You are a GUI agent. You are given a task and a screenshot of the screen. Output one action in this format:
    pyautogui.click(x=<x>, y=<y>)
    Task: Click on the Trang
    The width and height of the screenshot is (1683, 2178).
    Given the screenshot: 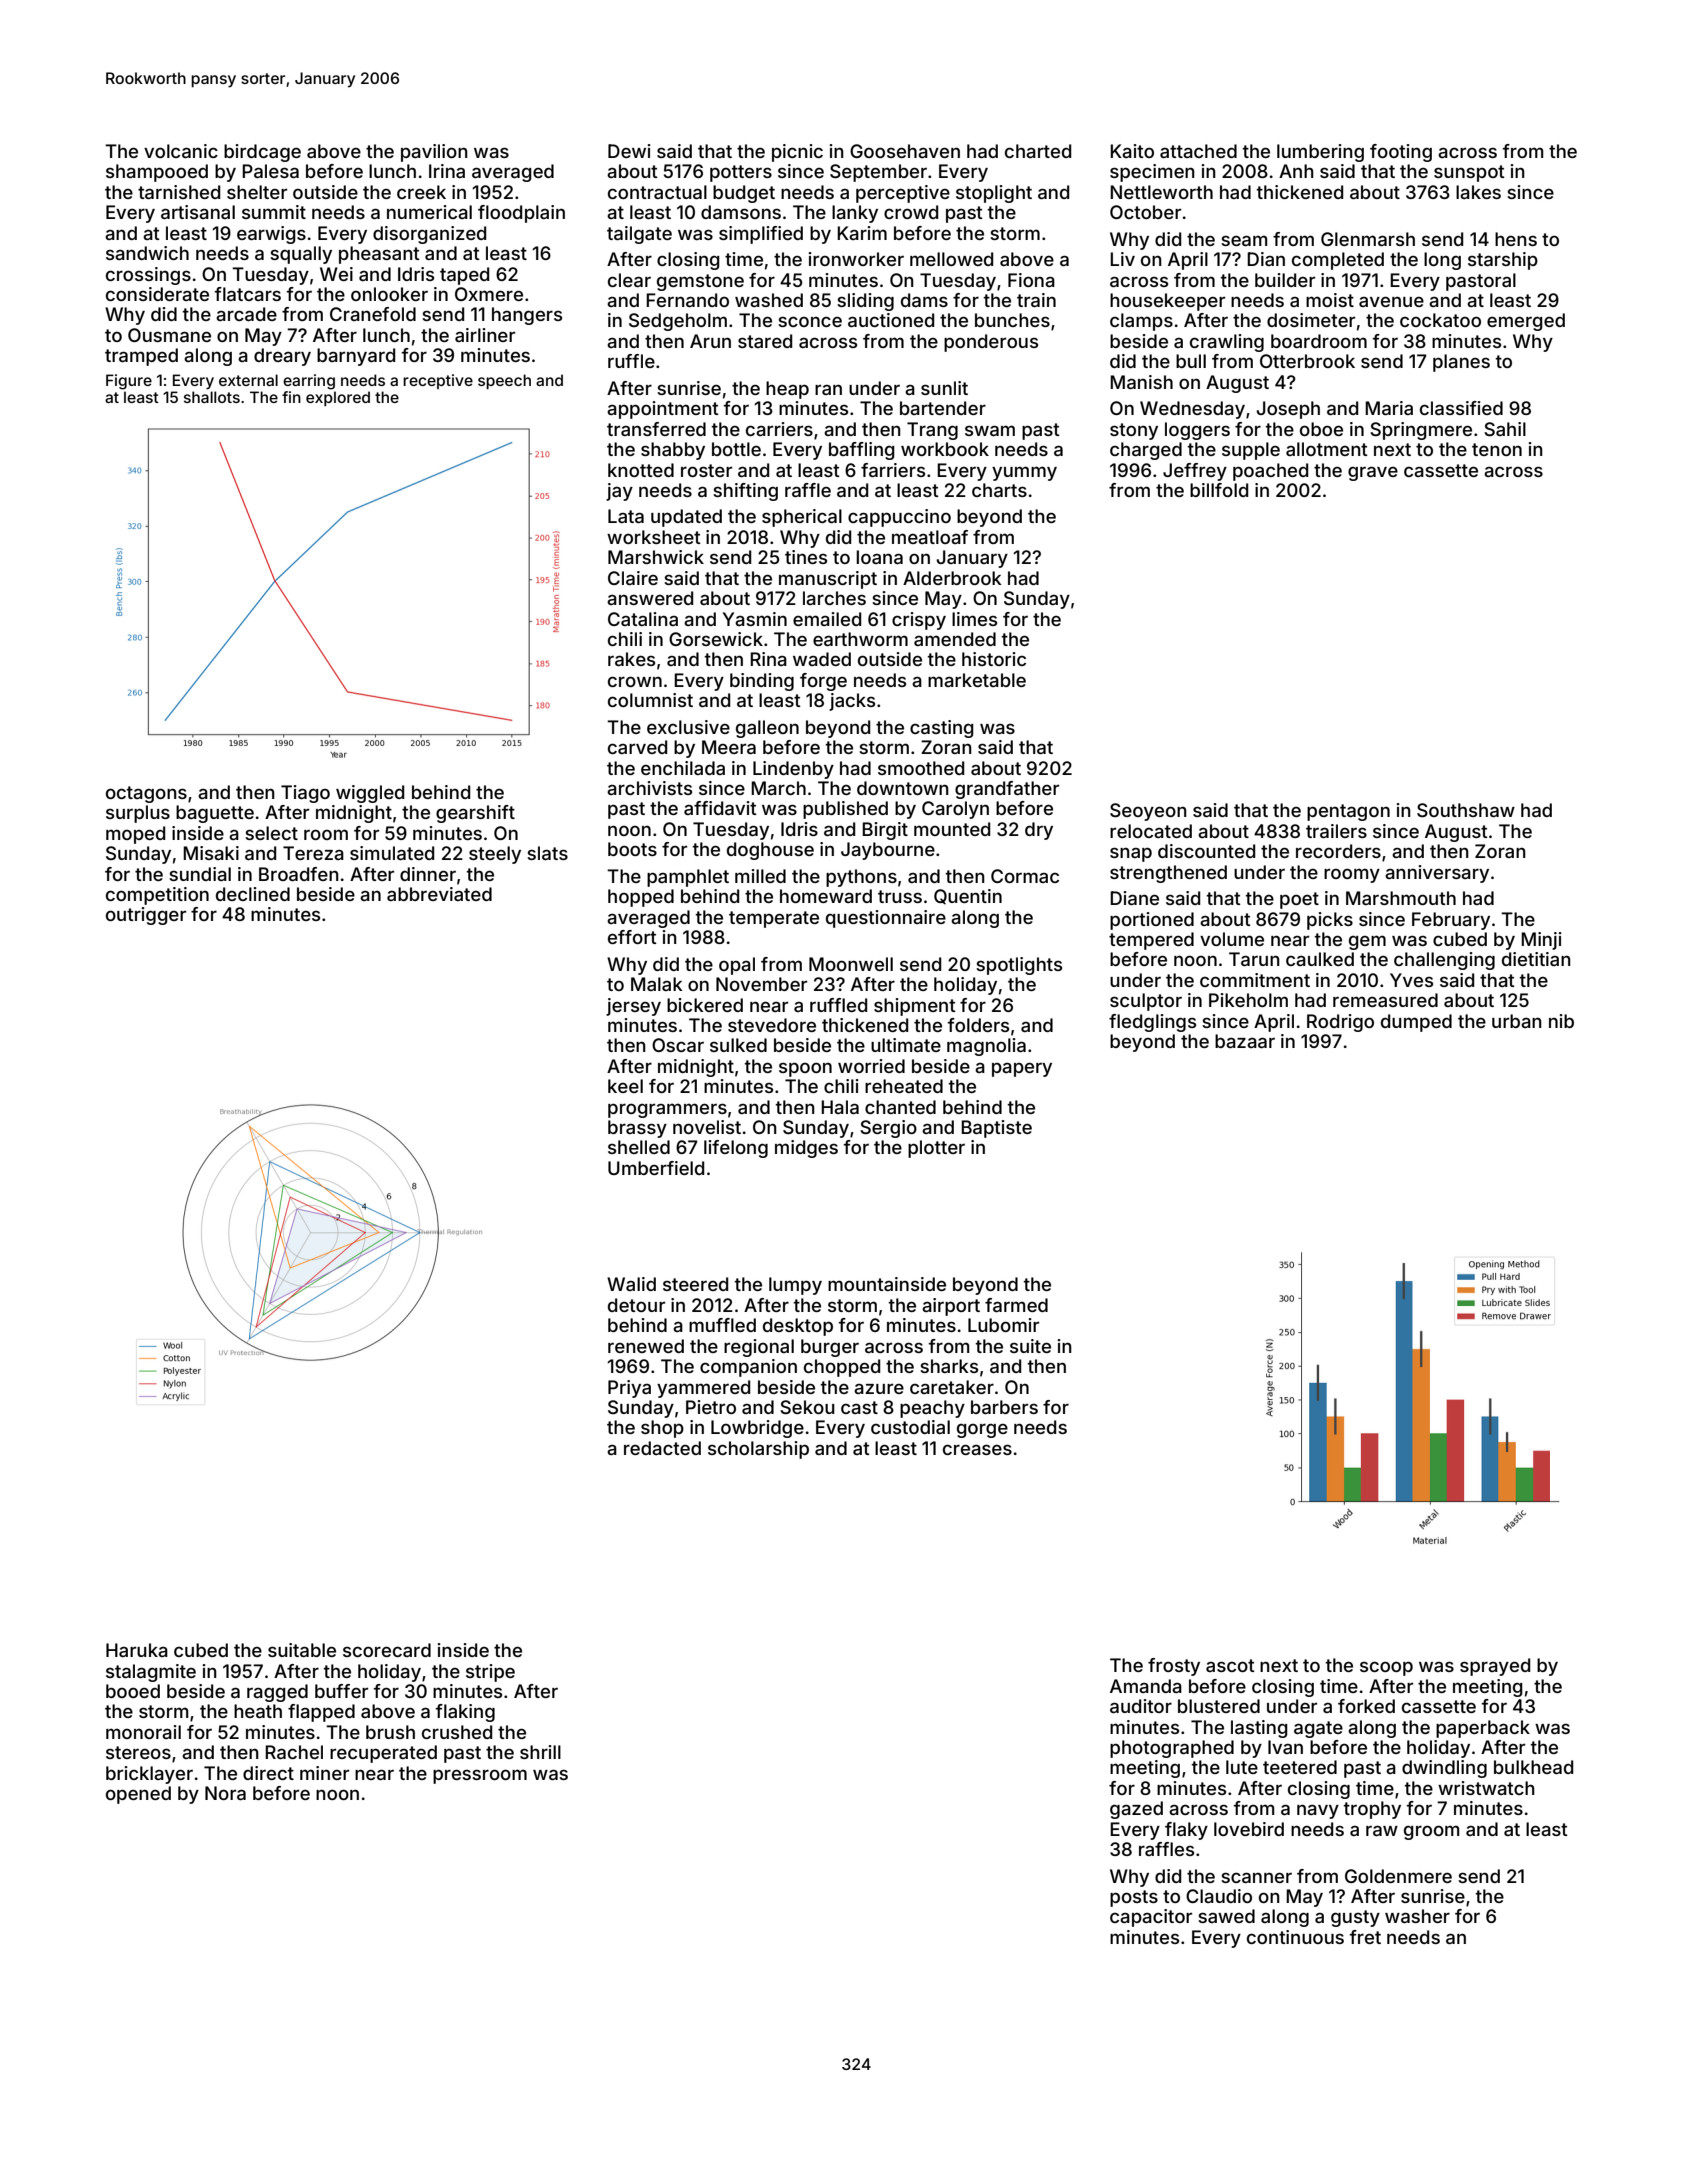 What is the action you would take?
    pyautogui.click(x=932, y=431)
